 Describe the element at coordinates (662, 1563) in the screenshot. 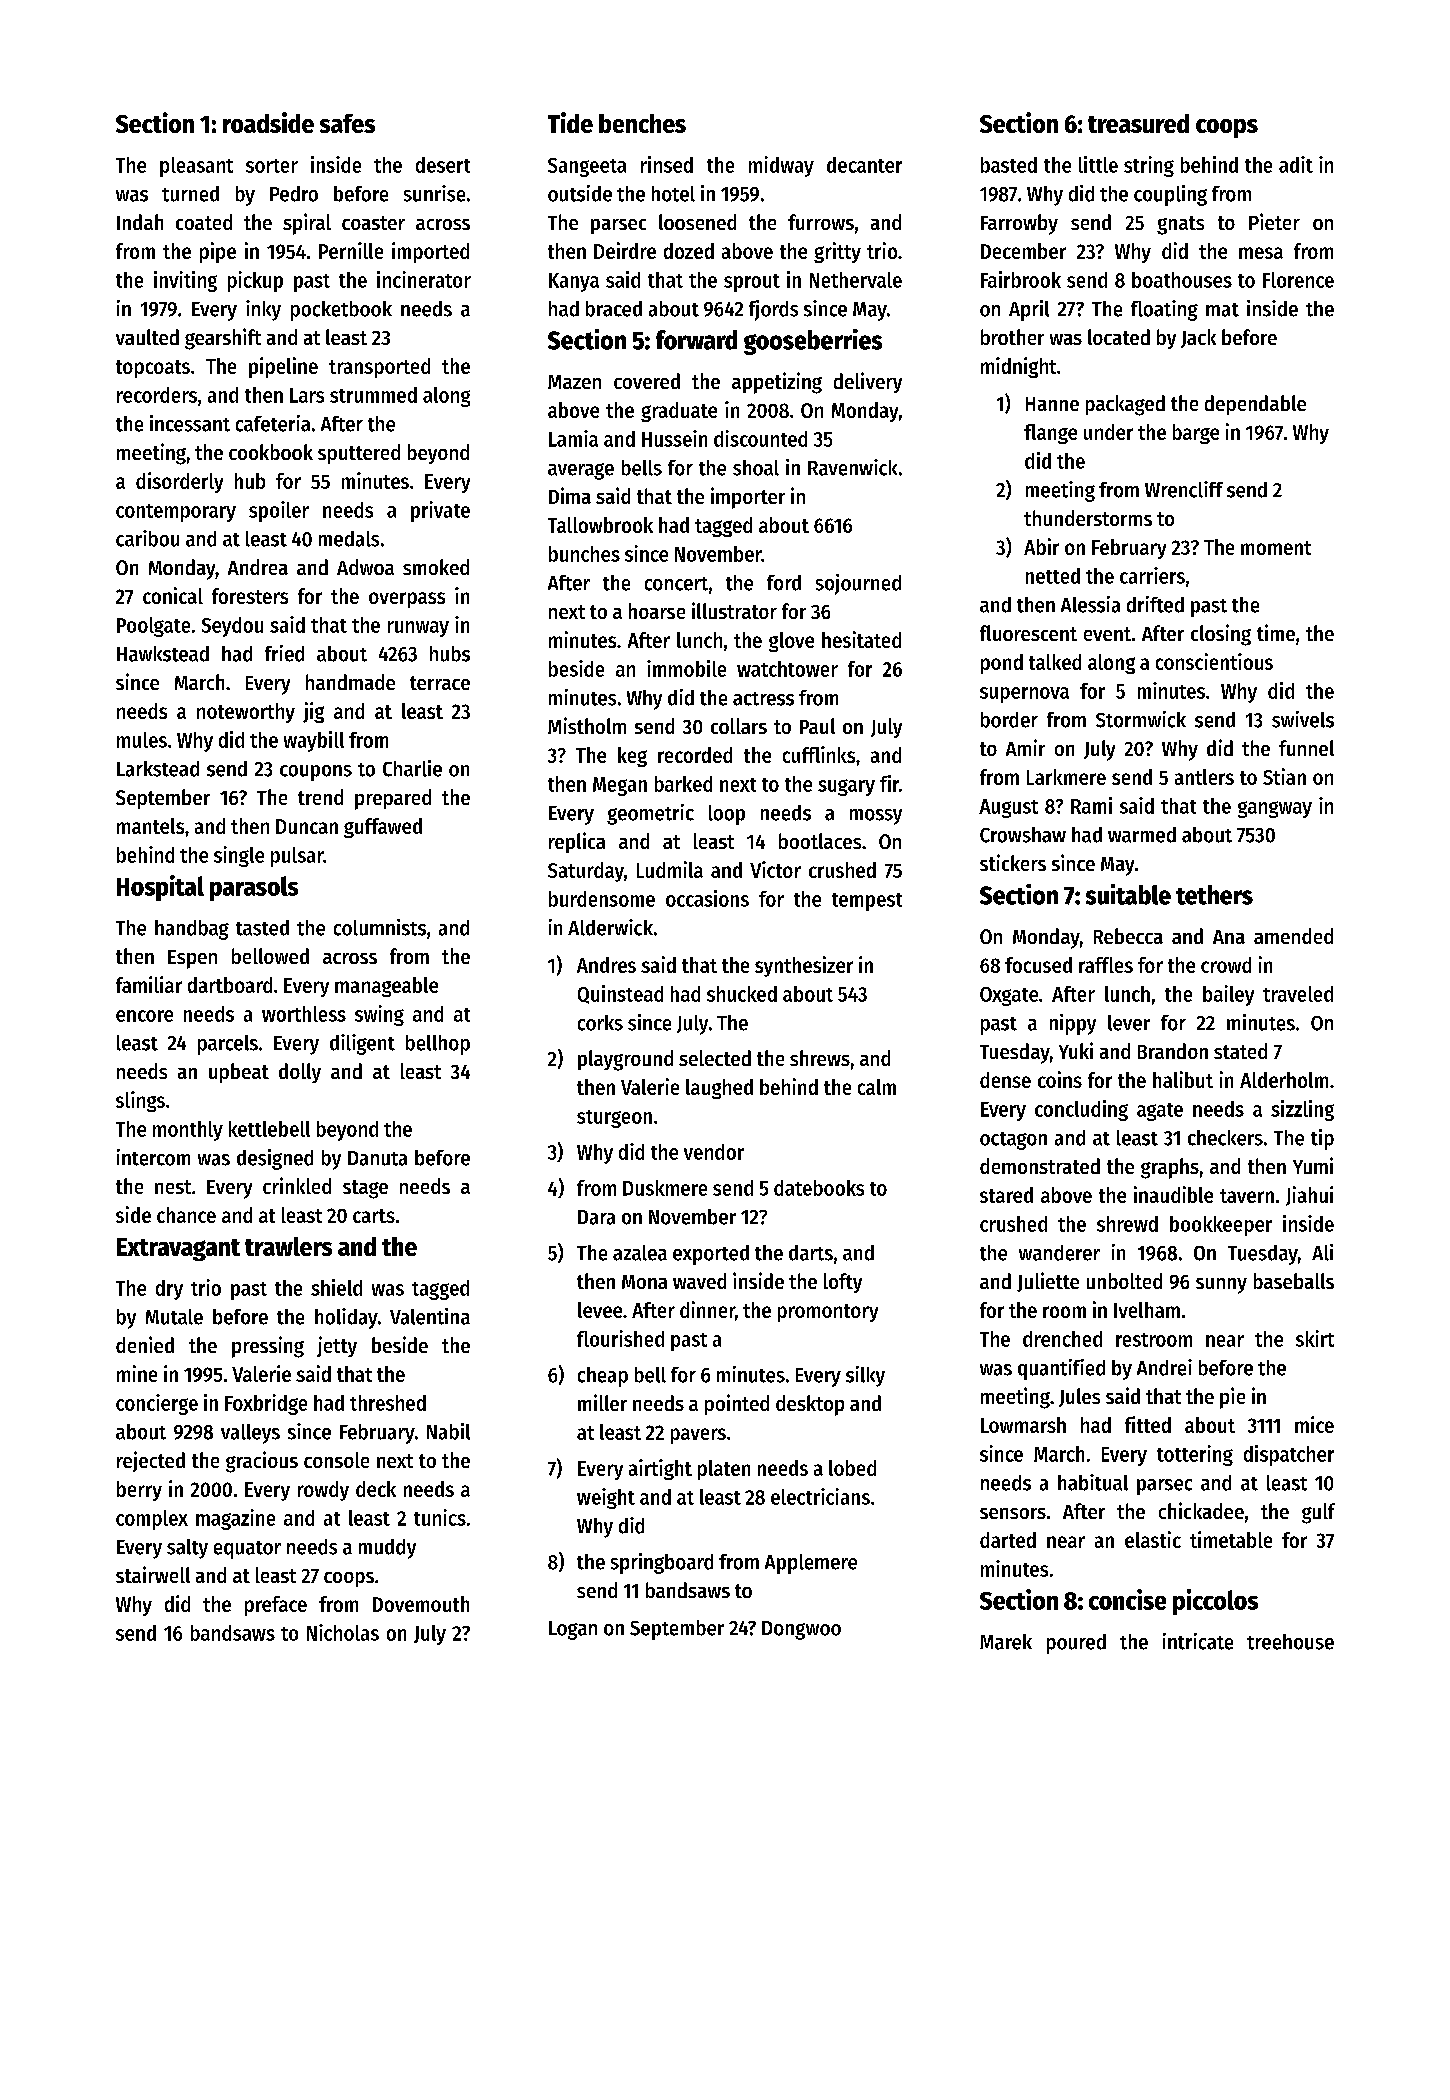

I see `springboard` at that location.
